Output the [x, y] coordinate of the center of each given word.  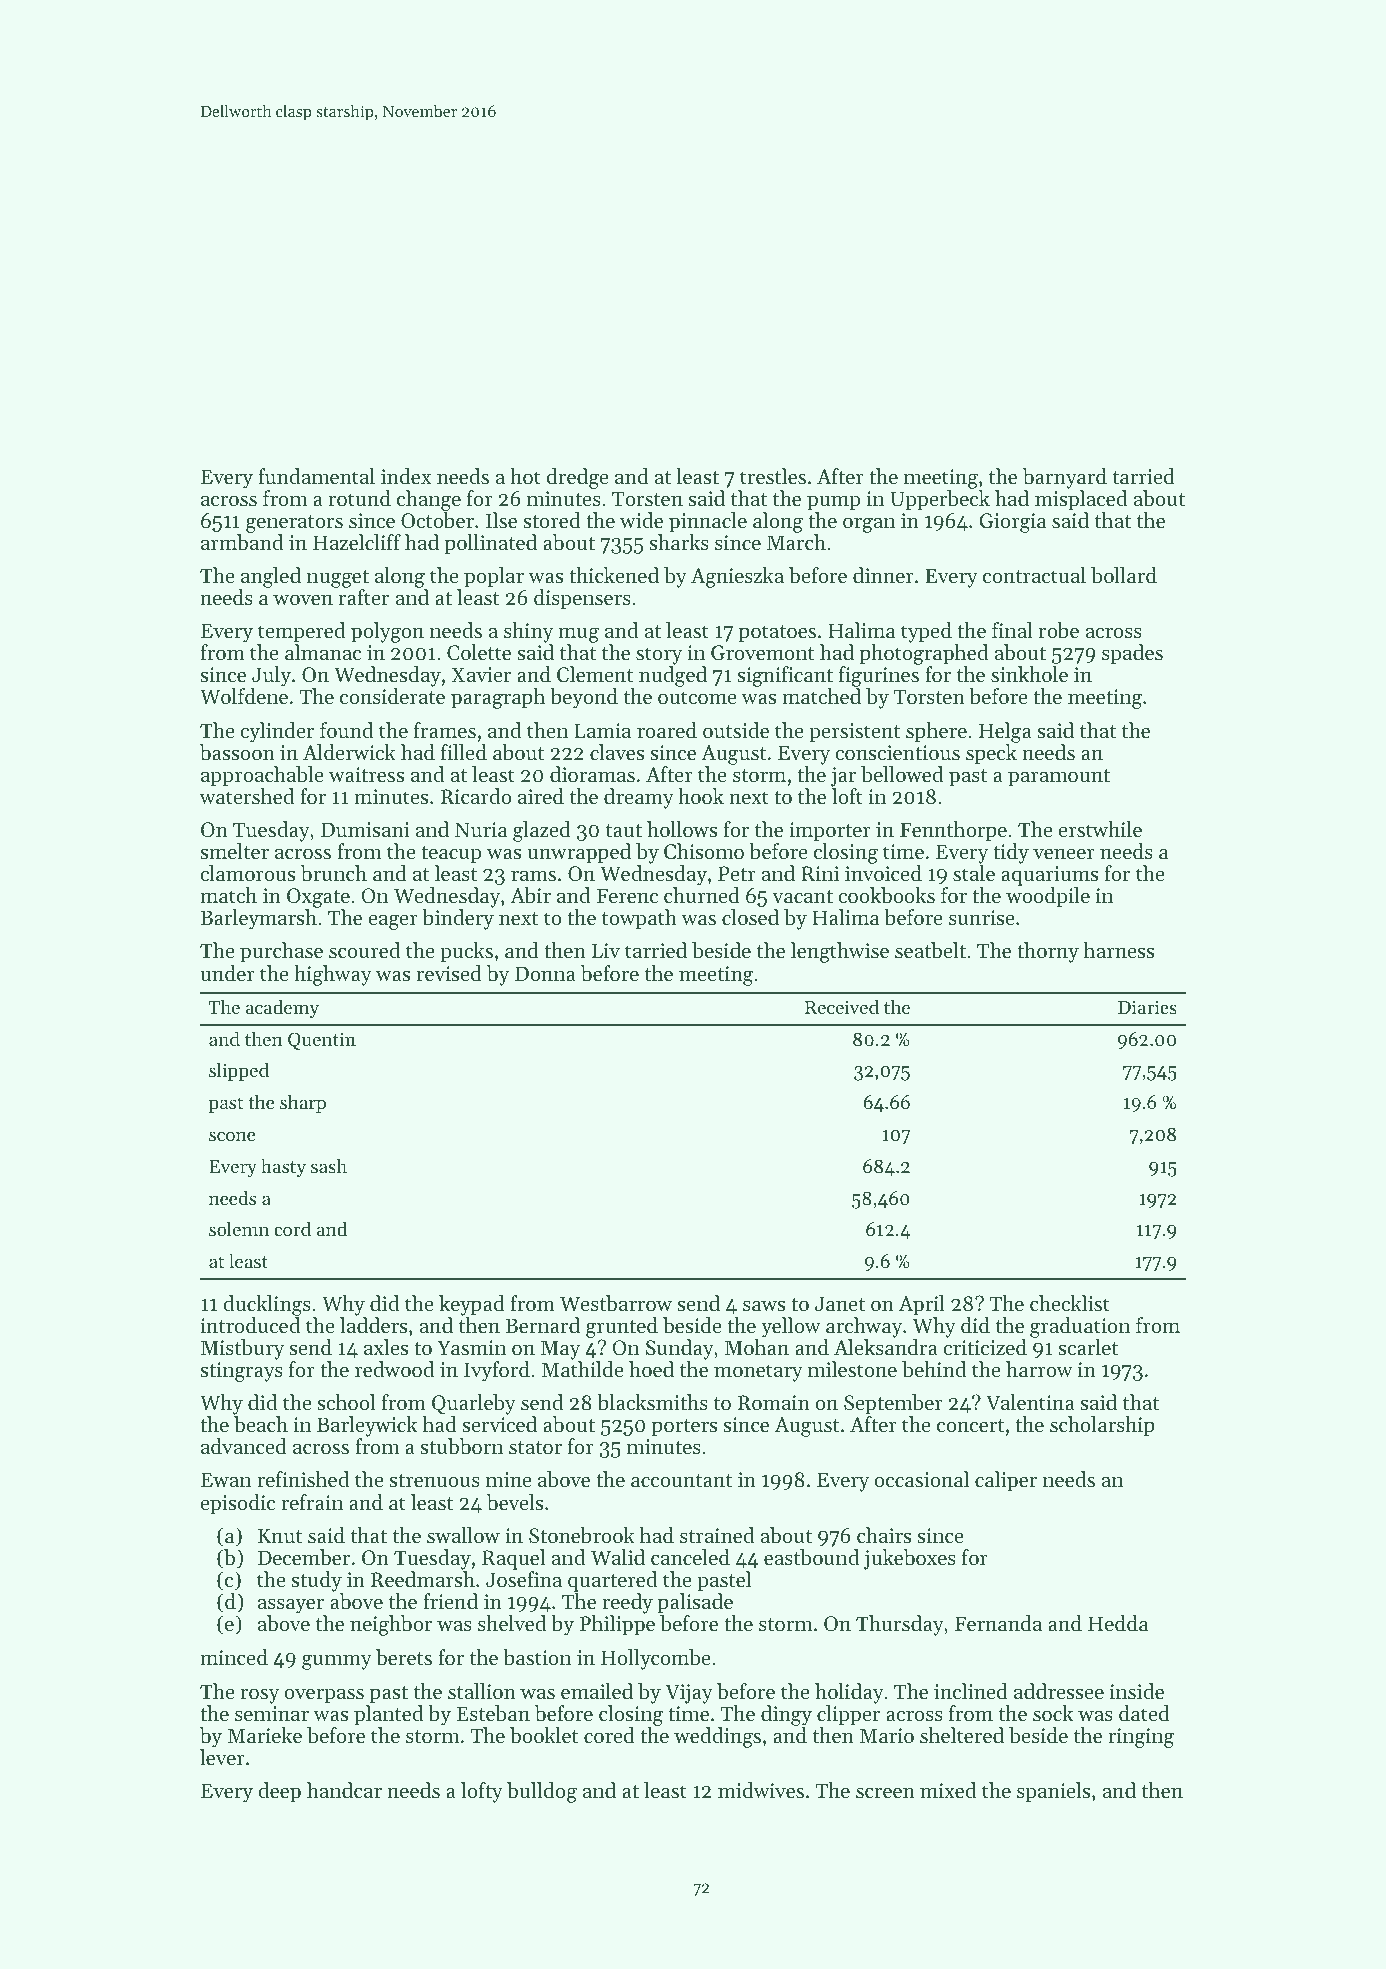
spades [1132, 654]
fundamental [316, 476]
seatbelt [930, 950]
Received [842, 1006]
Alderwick [349, 752]
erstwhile [1100, 829]
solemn [239, 1228]
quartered [612, 1581]
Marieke [265, 1735]
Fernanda [998, 1623]
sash [329, 1165]
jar [843, 777]
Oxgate [318, 898]
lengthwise [840, 952]
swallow [463, 1535]
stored [552, 520]
